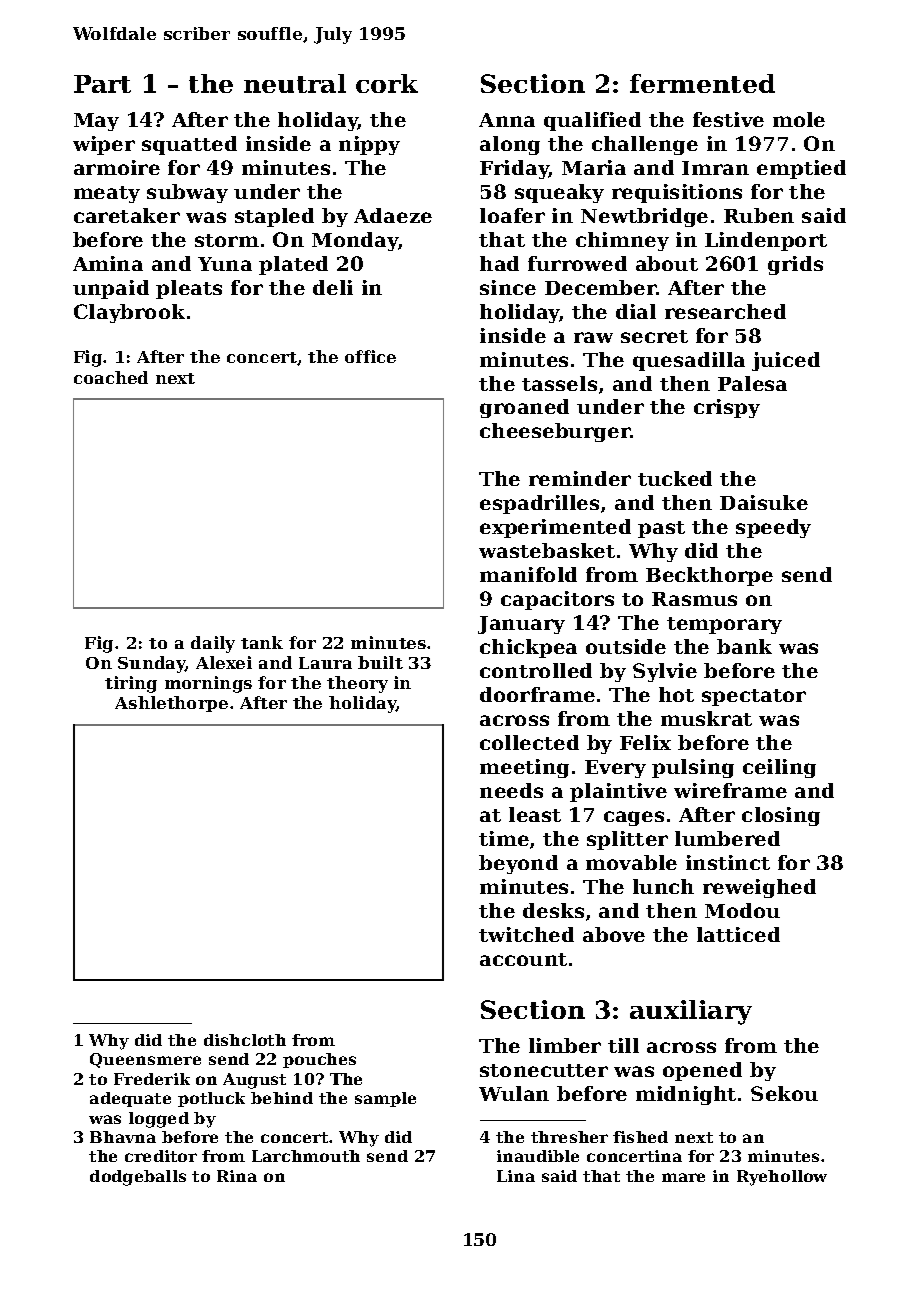 This page has height=1311, width=924. I want to click on plaintive, so click(618, 792).
